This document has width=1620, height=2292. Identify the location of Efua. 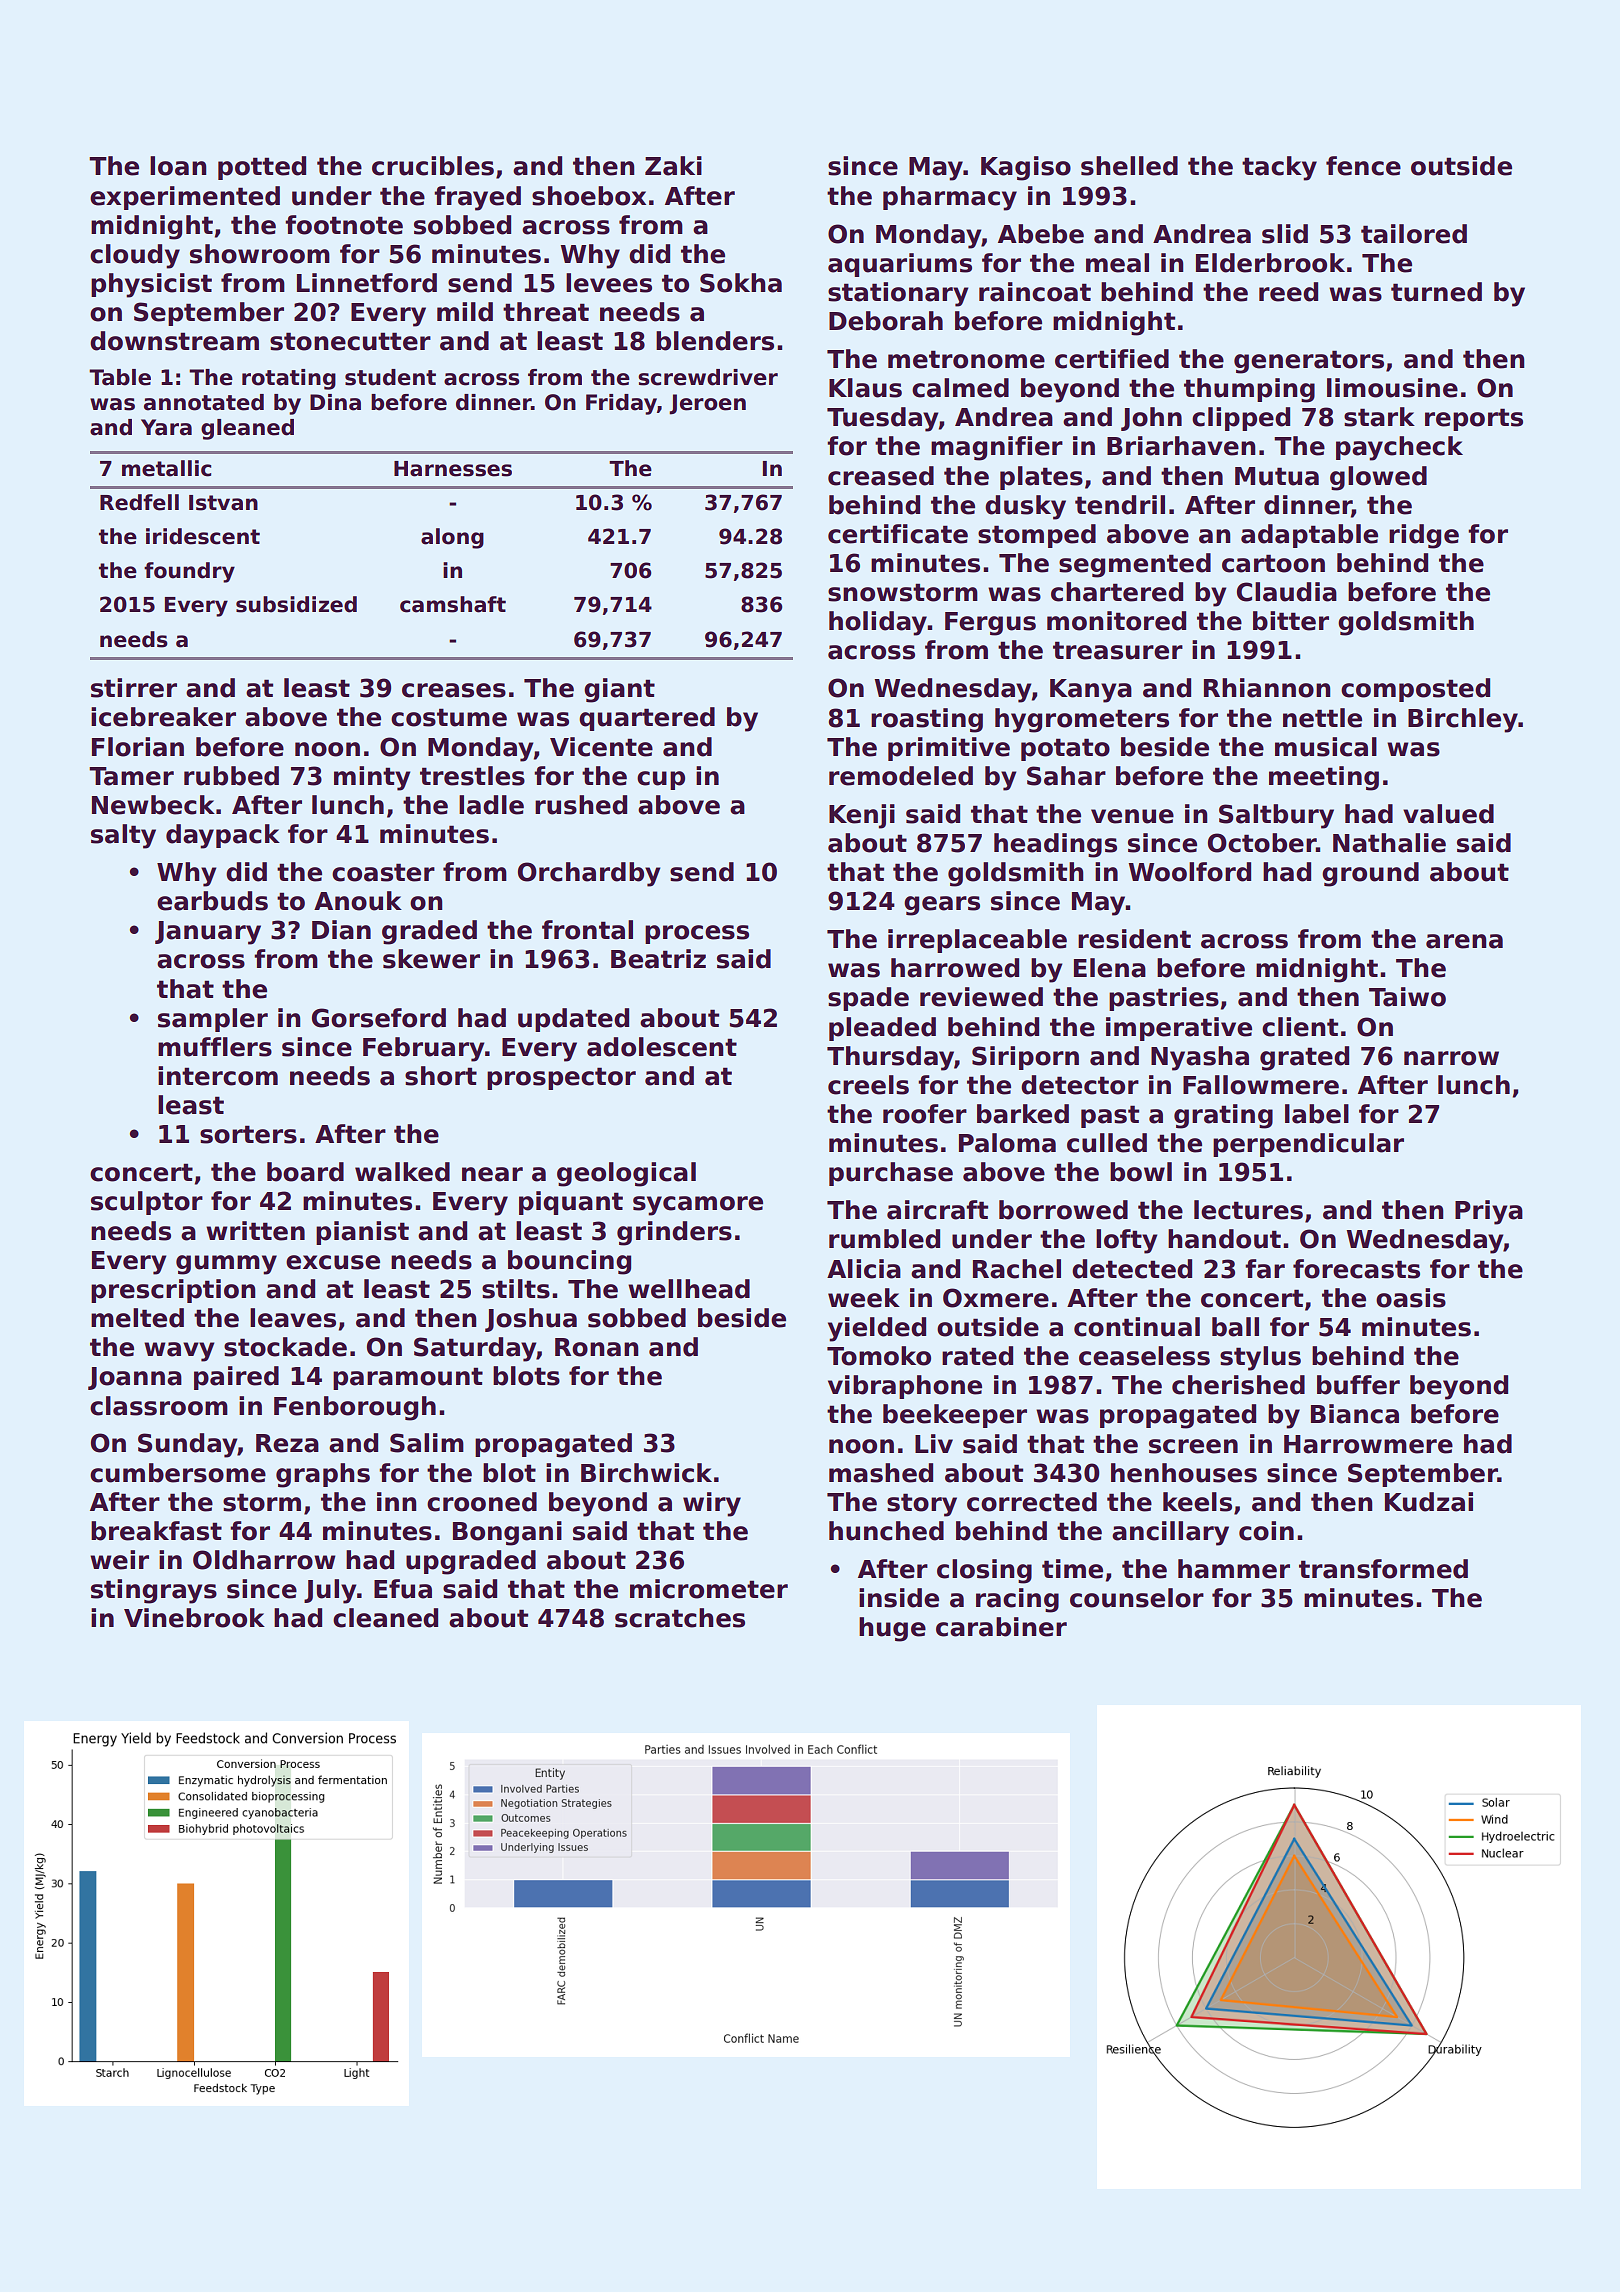
(403, 1589).
